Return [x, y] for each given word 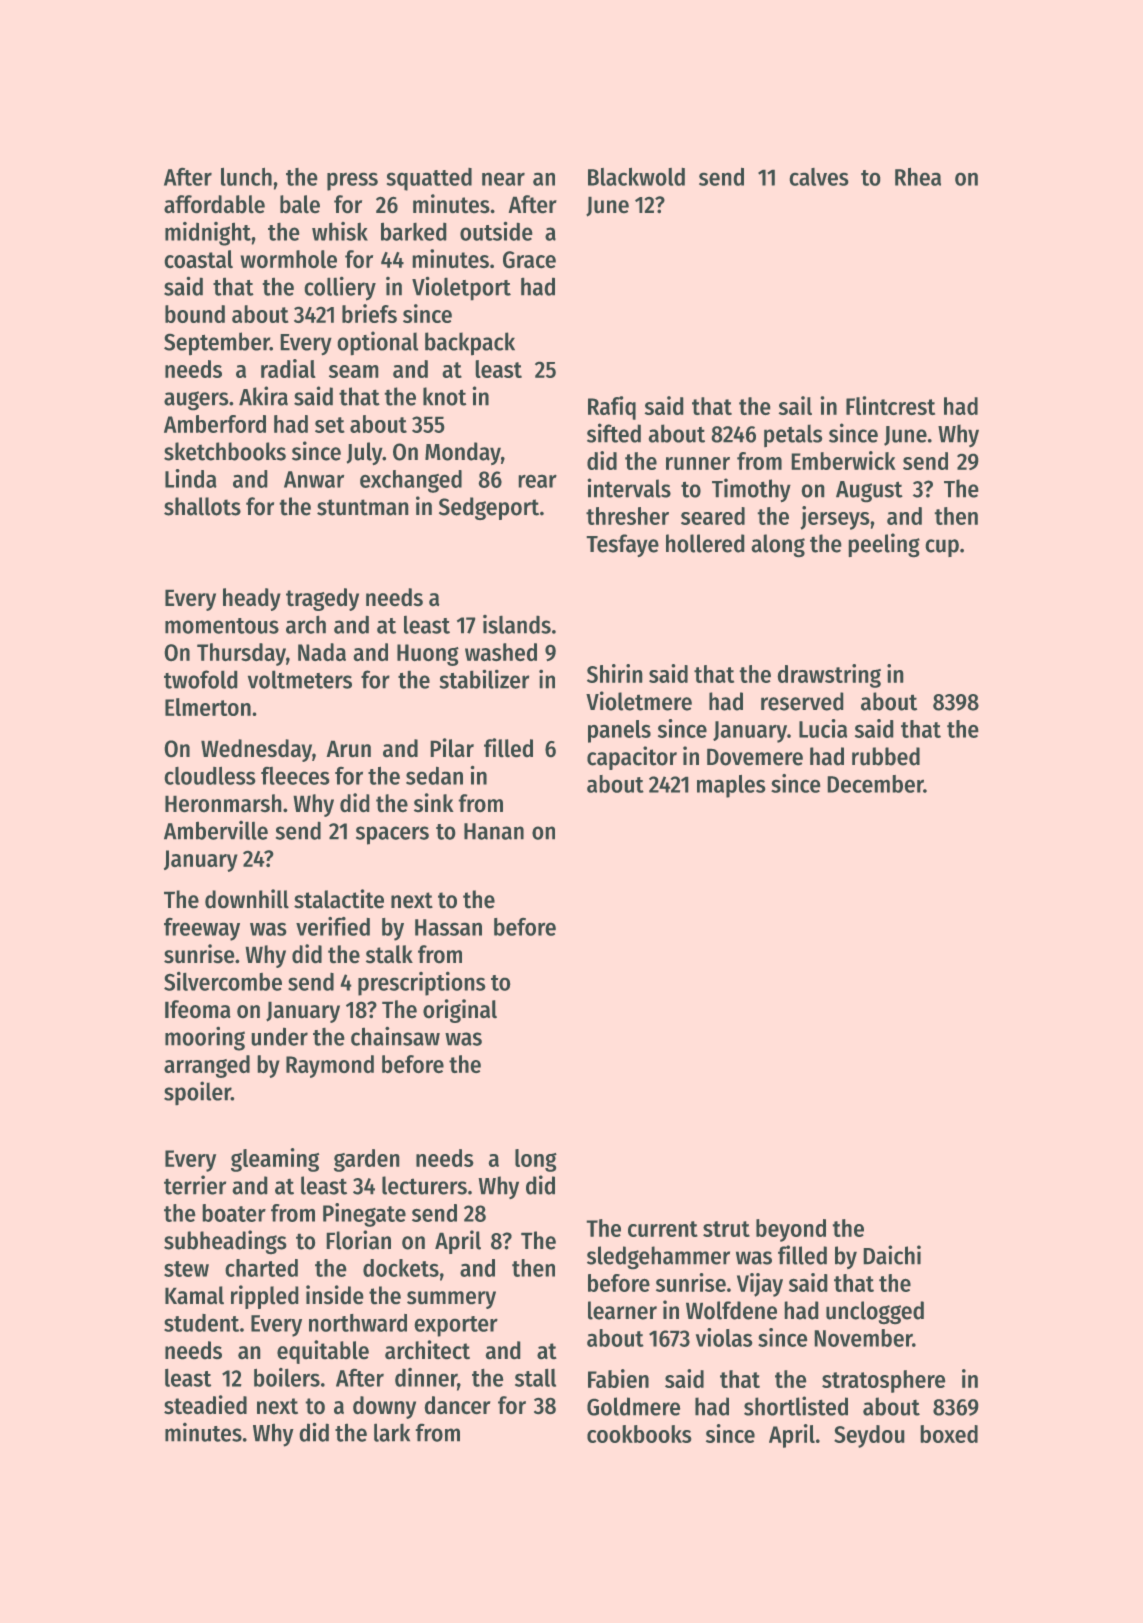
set [330, 425]
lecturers [424, 1185]
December [875, 784]
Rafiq [612, 408]
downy [384, 1407]
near [503, 179]
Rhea [918, 176]
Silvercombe [223, 981]
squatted [429, 179]
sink [434, 803]
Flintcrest [890, 405]
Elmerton [208, 707]
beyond [791, 1230]
